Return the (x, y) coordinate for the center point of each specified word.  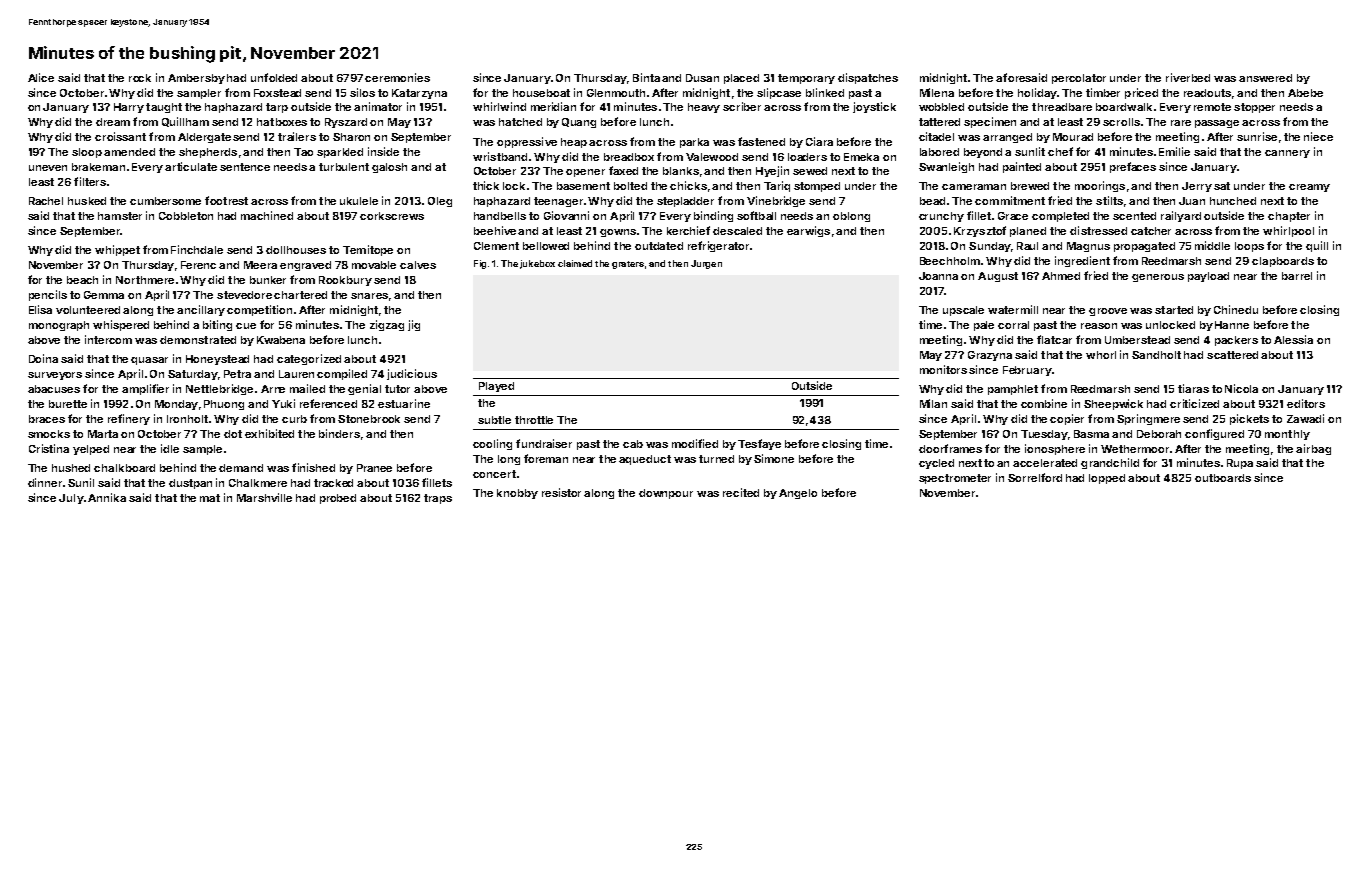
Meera (260, 265)
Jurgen (706, 264)
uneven (48, 168)
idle (170, 448)
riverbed (1188, 77)
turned (716, 459)
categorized (309, 359)
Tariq (777, 186)
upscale (963, 311)
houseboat (541, 93)
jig (414, 325)
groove (1108, 312)
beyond (983, 153)
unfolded (274, 77)
